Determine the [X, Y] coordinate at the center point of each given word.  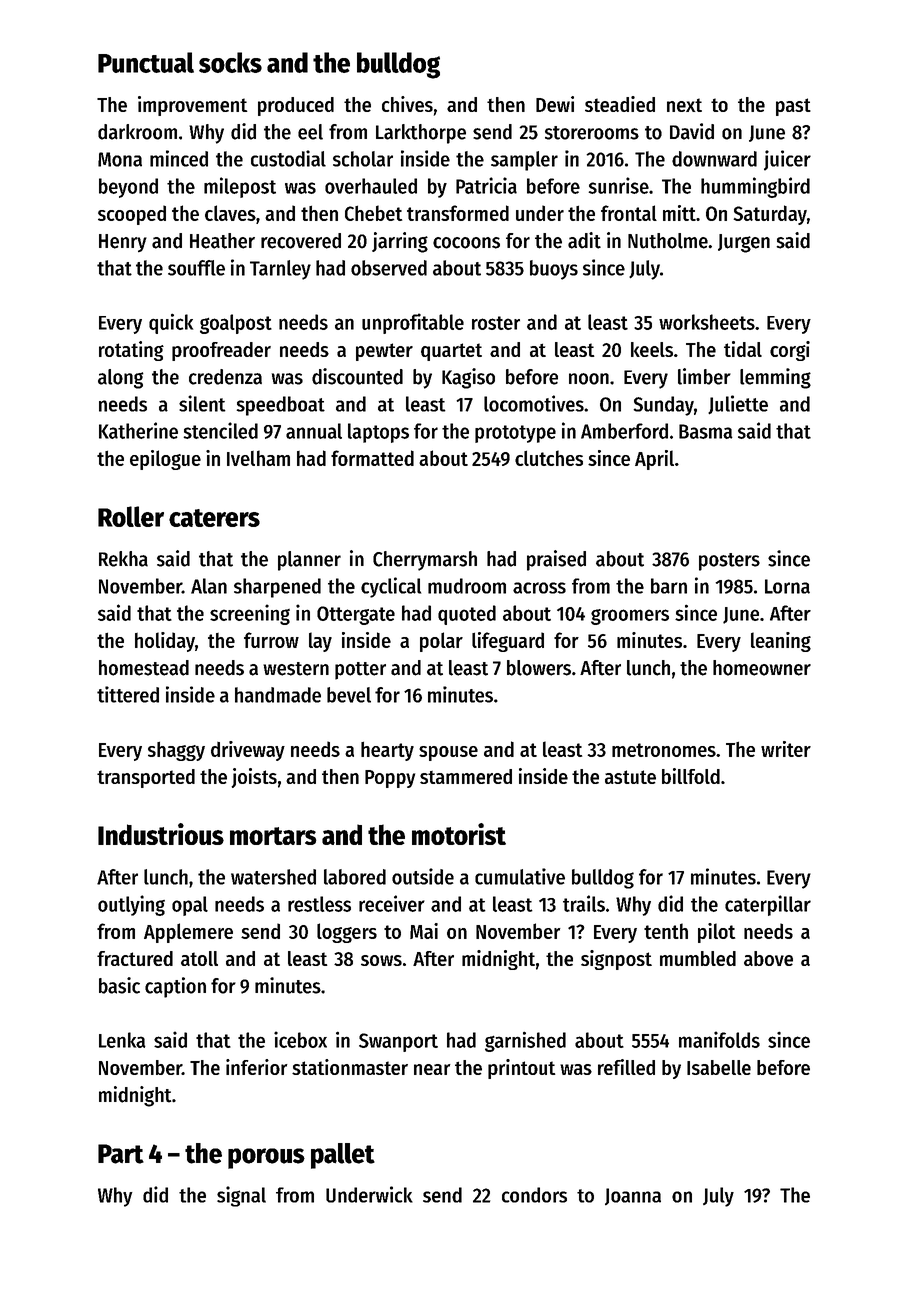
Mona [120, 159]
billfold [691, 776]
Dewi [555, 104]
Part [121, 1154]
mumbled [698, 958]
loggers [347, 933]
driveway [248, 751]
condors [534, 1195]
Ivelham [258, 458]
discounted [357, 376]
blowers [539, 668]
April [654, 460]
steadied [620, 104]
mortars [273, 836]
